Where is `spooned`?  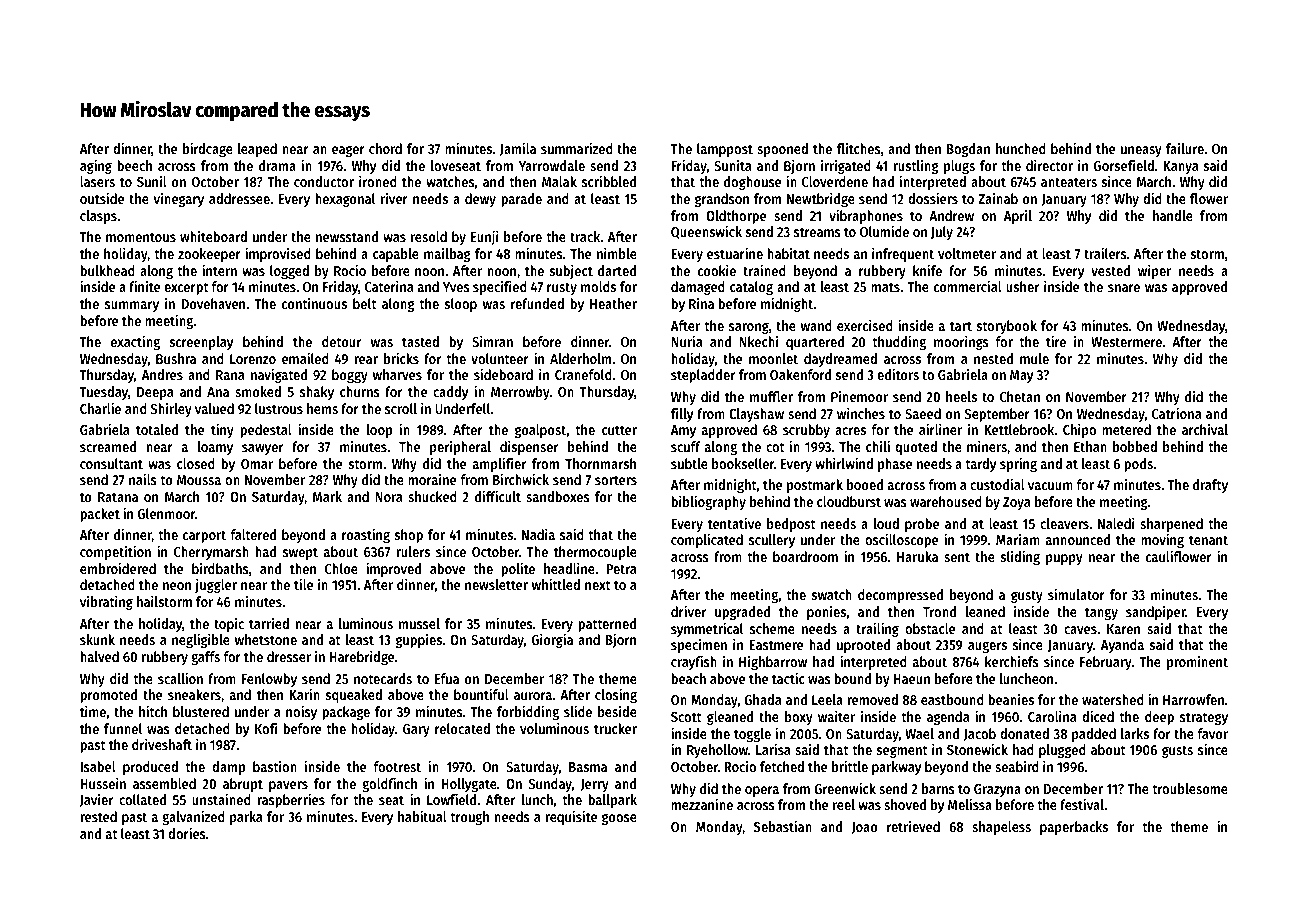 spooned is located at coordinates (782, 150).
